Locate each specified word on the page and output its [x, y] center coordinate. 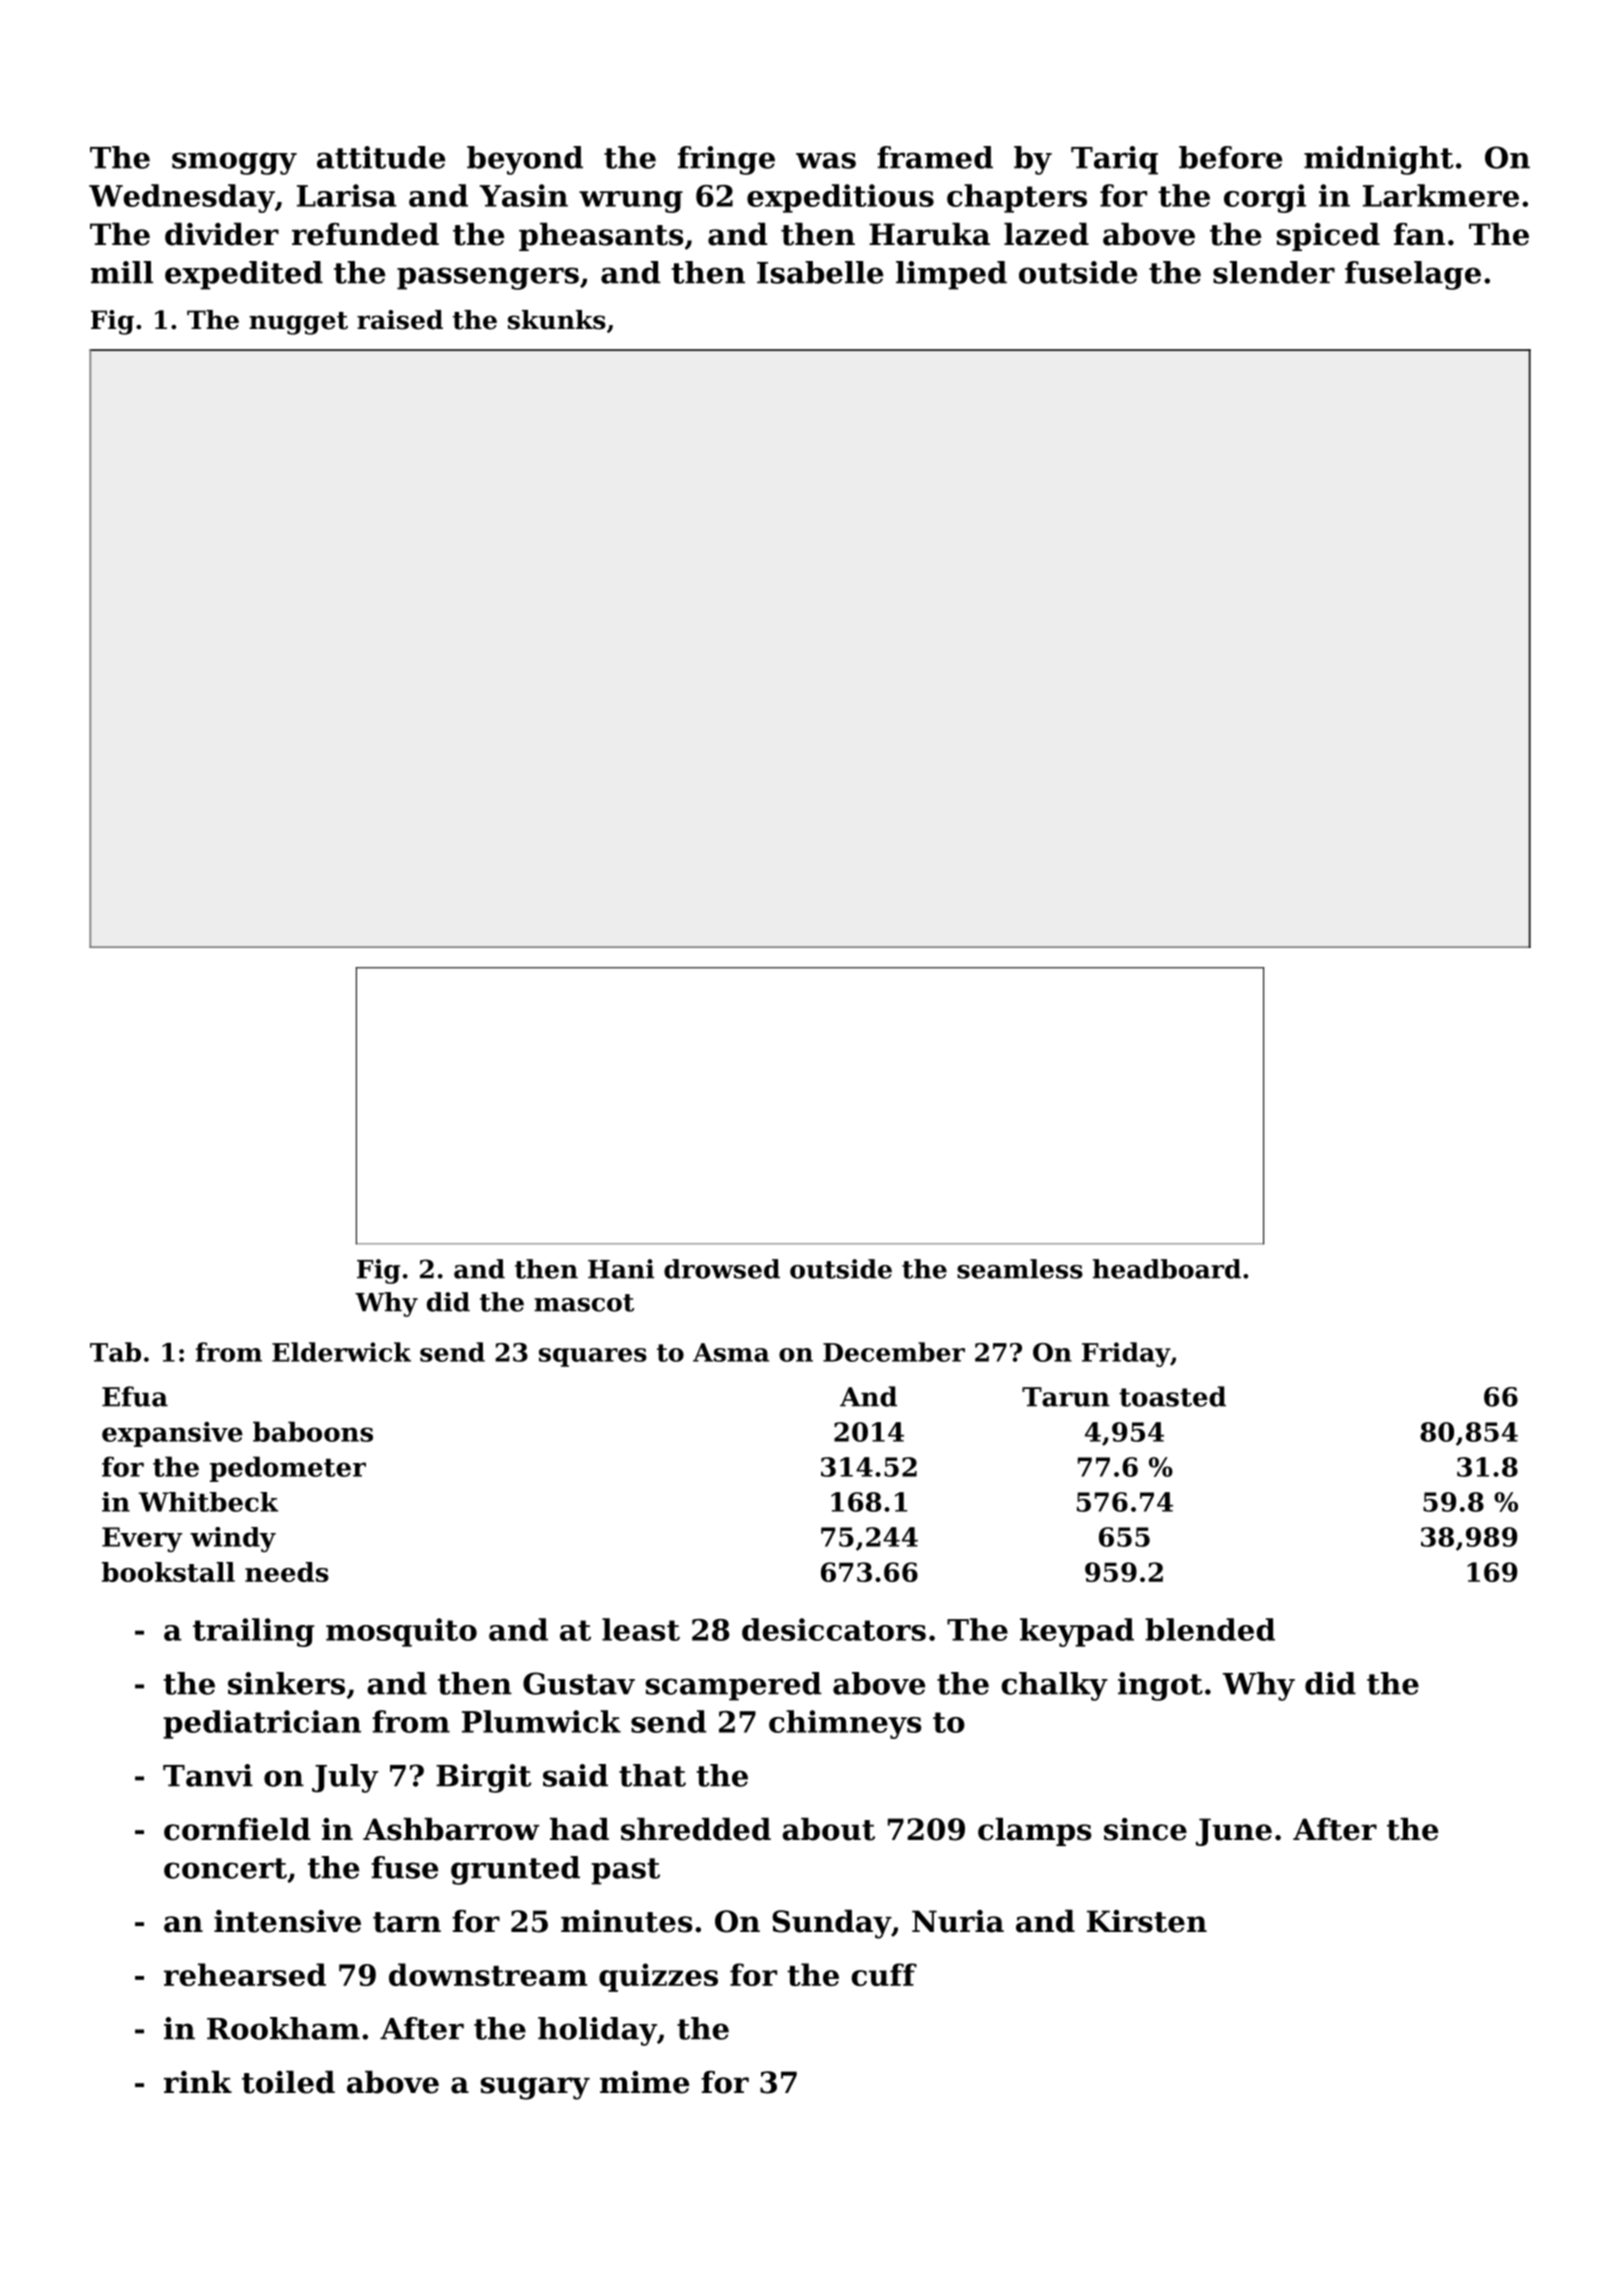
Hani [621, 1269]
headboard [1167, 1269]
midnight [1378, 160]
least [641, 1629]
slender [1274, 272]
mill [122, 272]
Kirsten [1147, 1921]
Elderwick [341, 1352]
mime [644, 2082]
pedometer [288, 1469]
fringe [726, 160]
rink [198, 2082]
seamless [1020, 1269]
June [1234, 1832]
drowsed [722, 1269]
